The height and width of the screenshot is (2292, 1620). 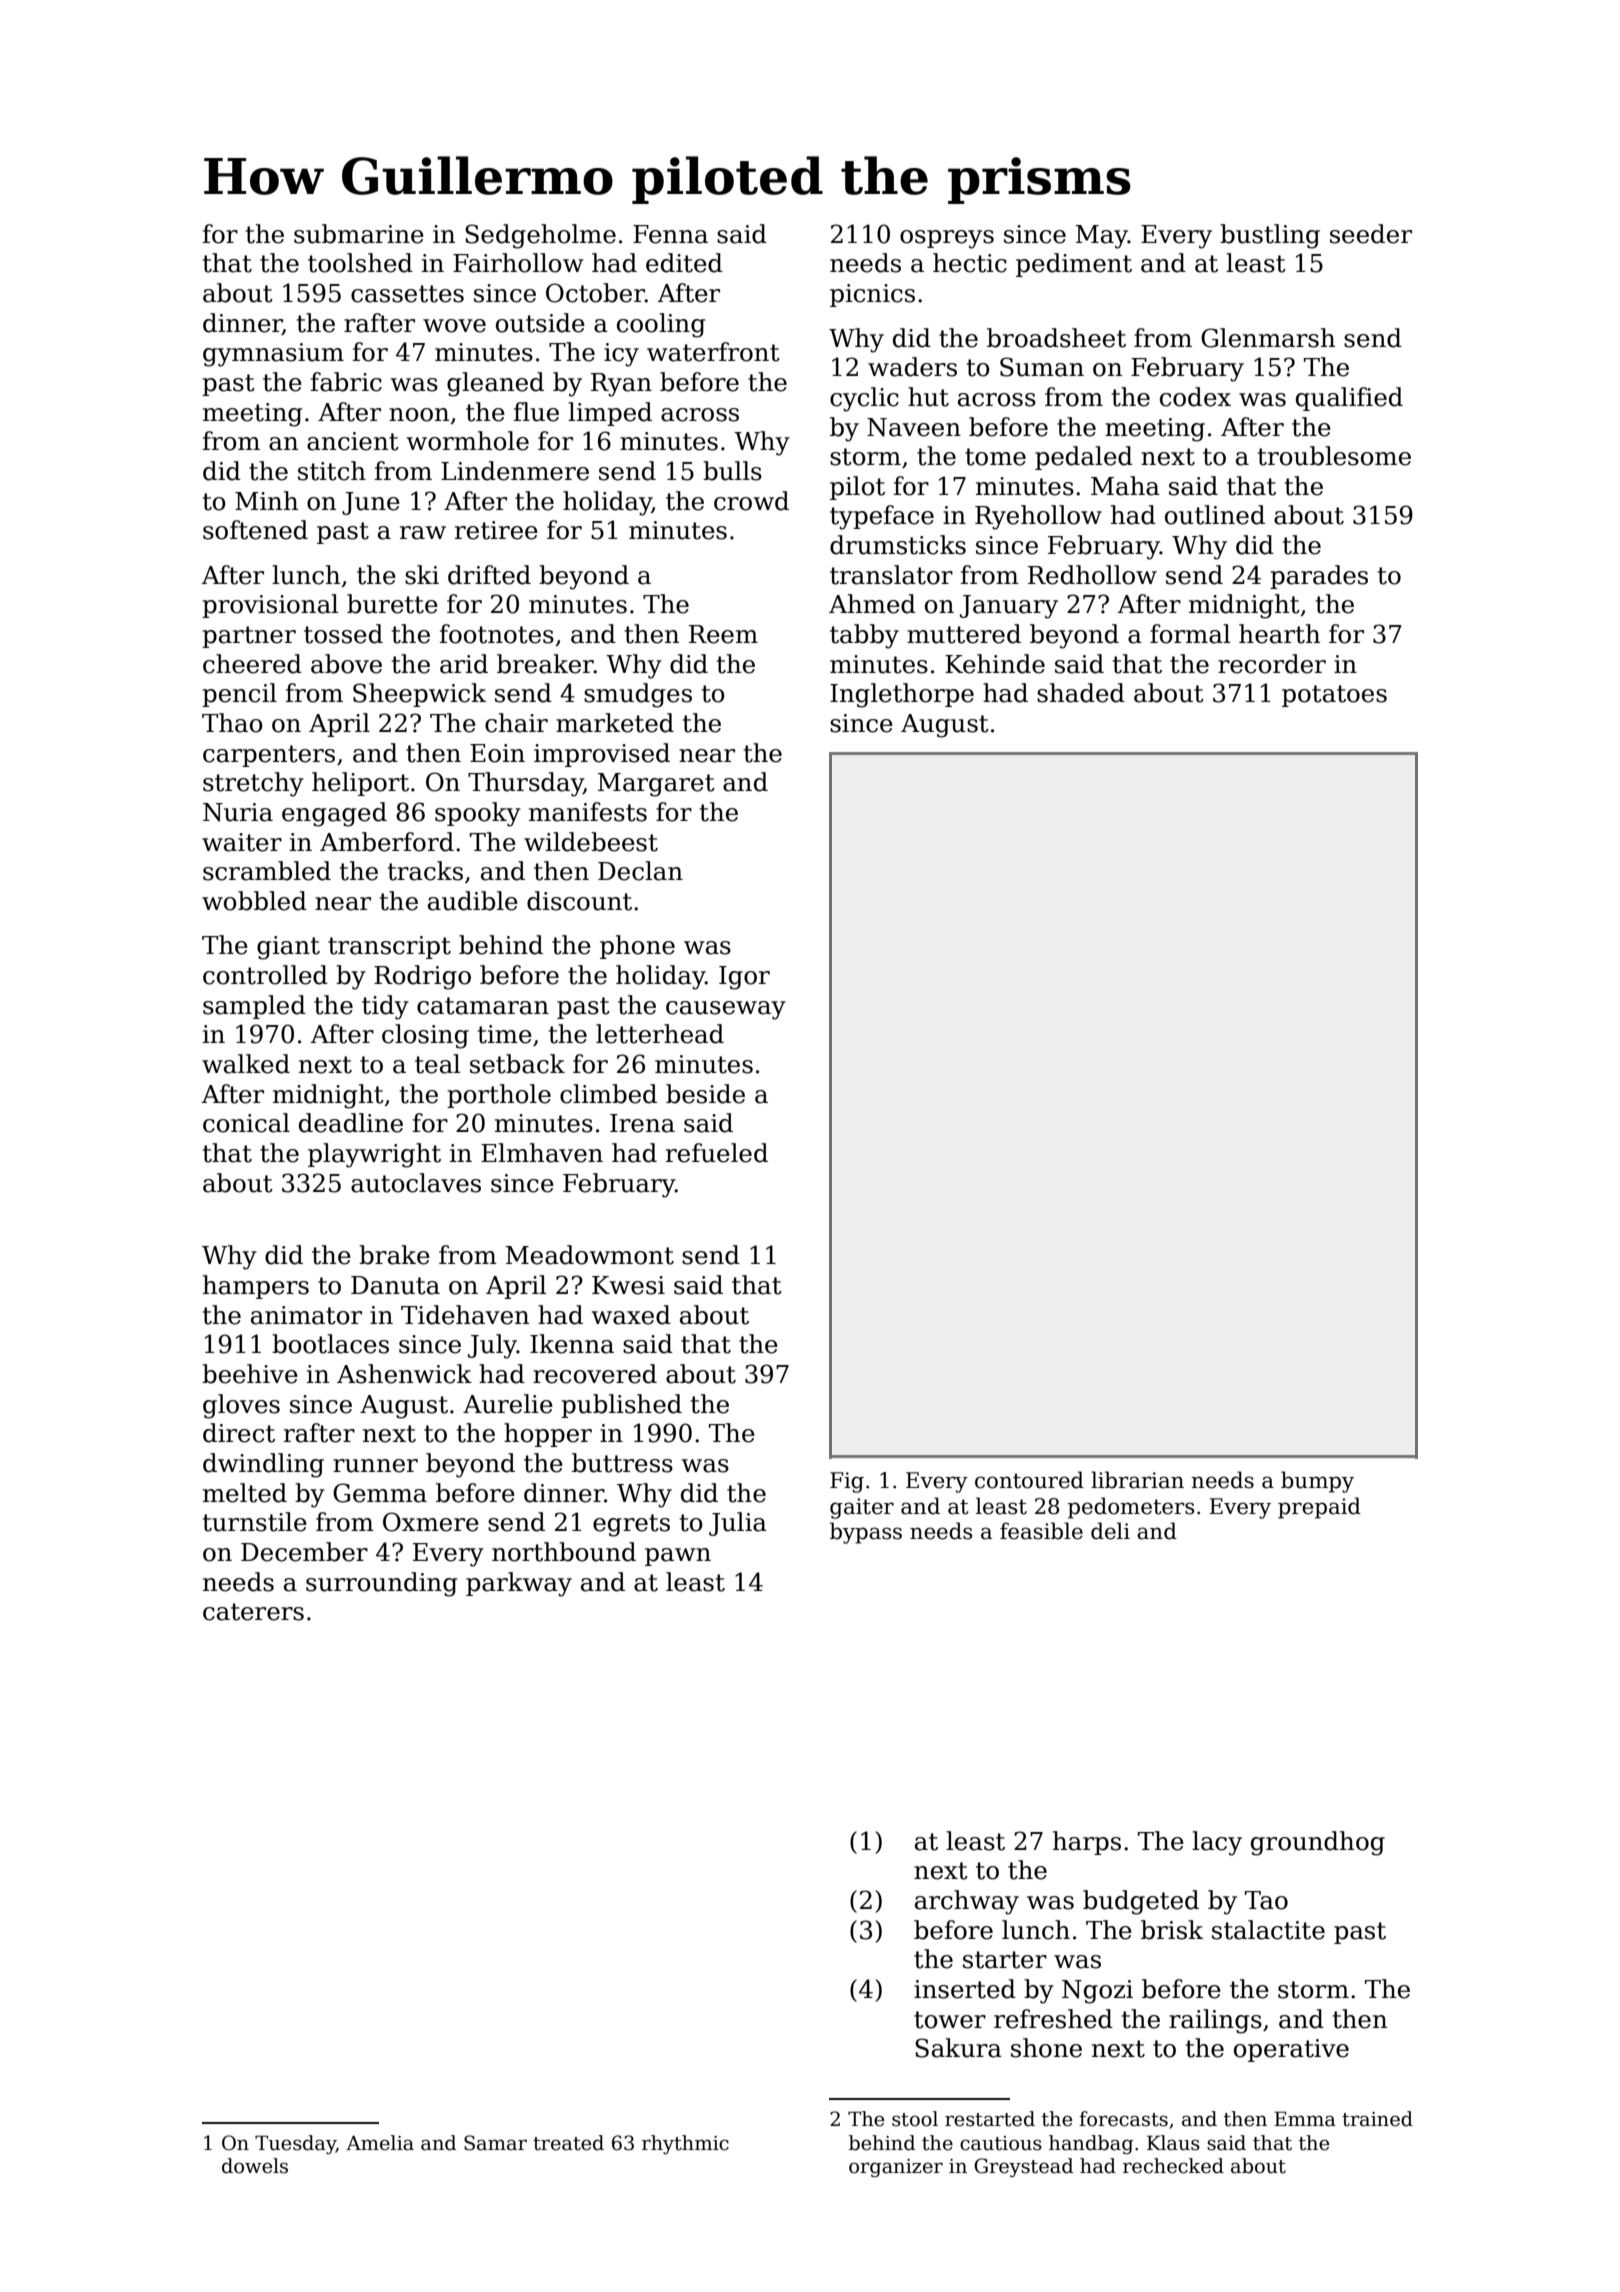 I want to click on rechecked, so click(x=1173, y=2166).
